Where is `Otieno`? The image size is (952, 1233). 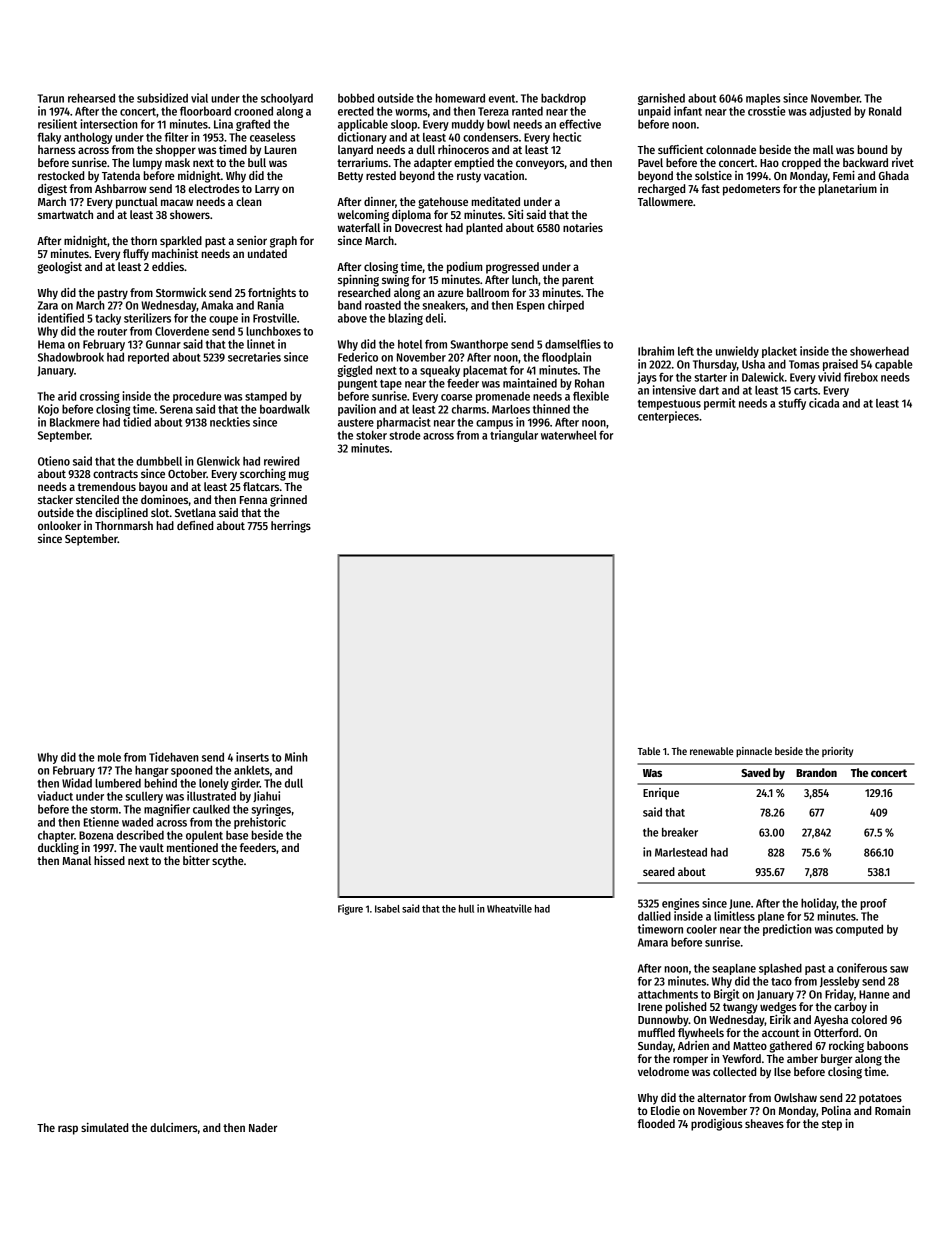 Otieno is located at coordinates (54, 461).
